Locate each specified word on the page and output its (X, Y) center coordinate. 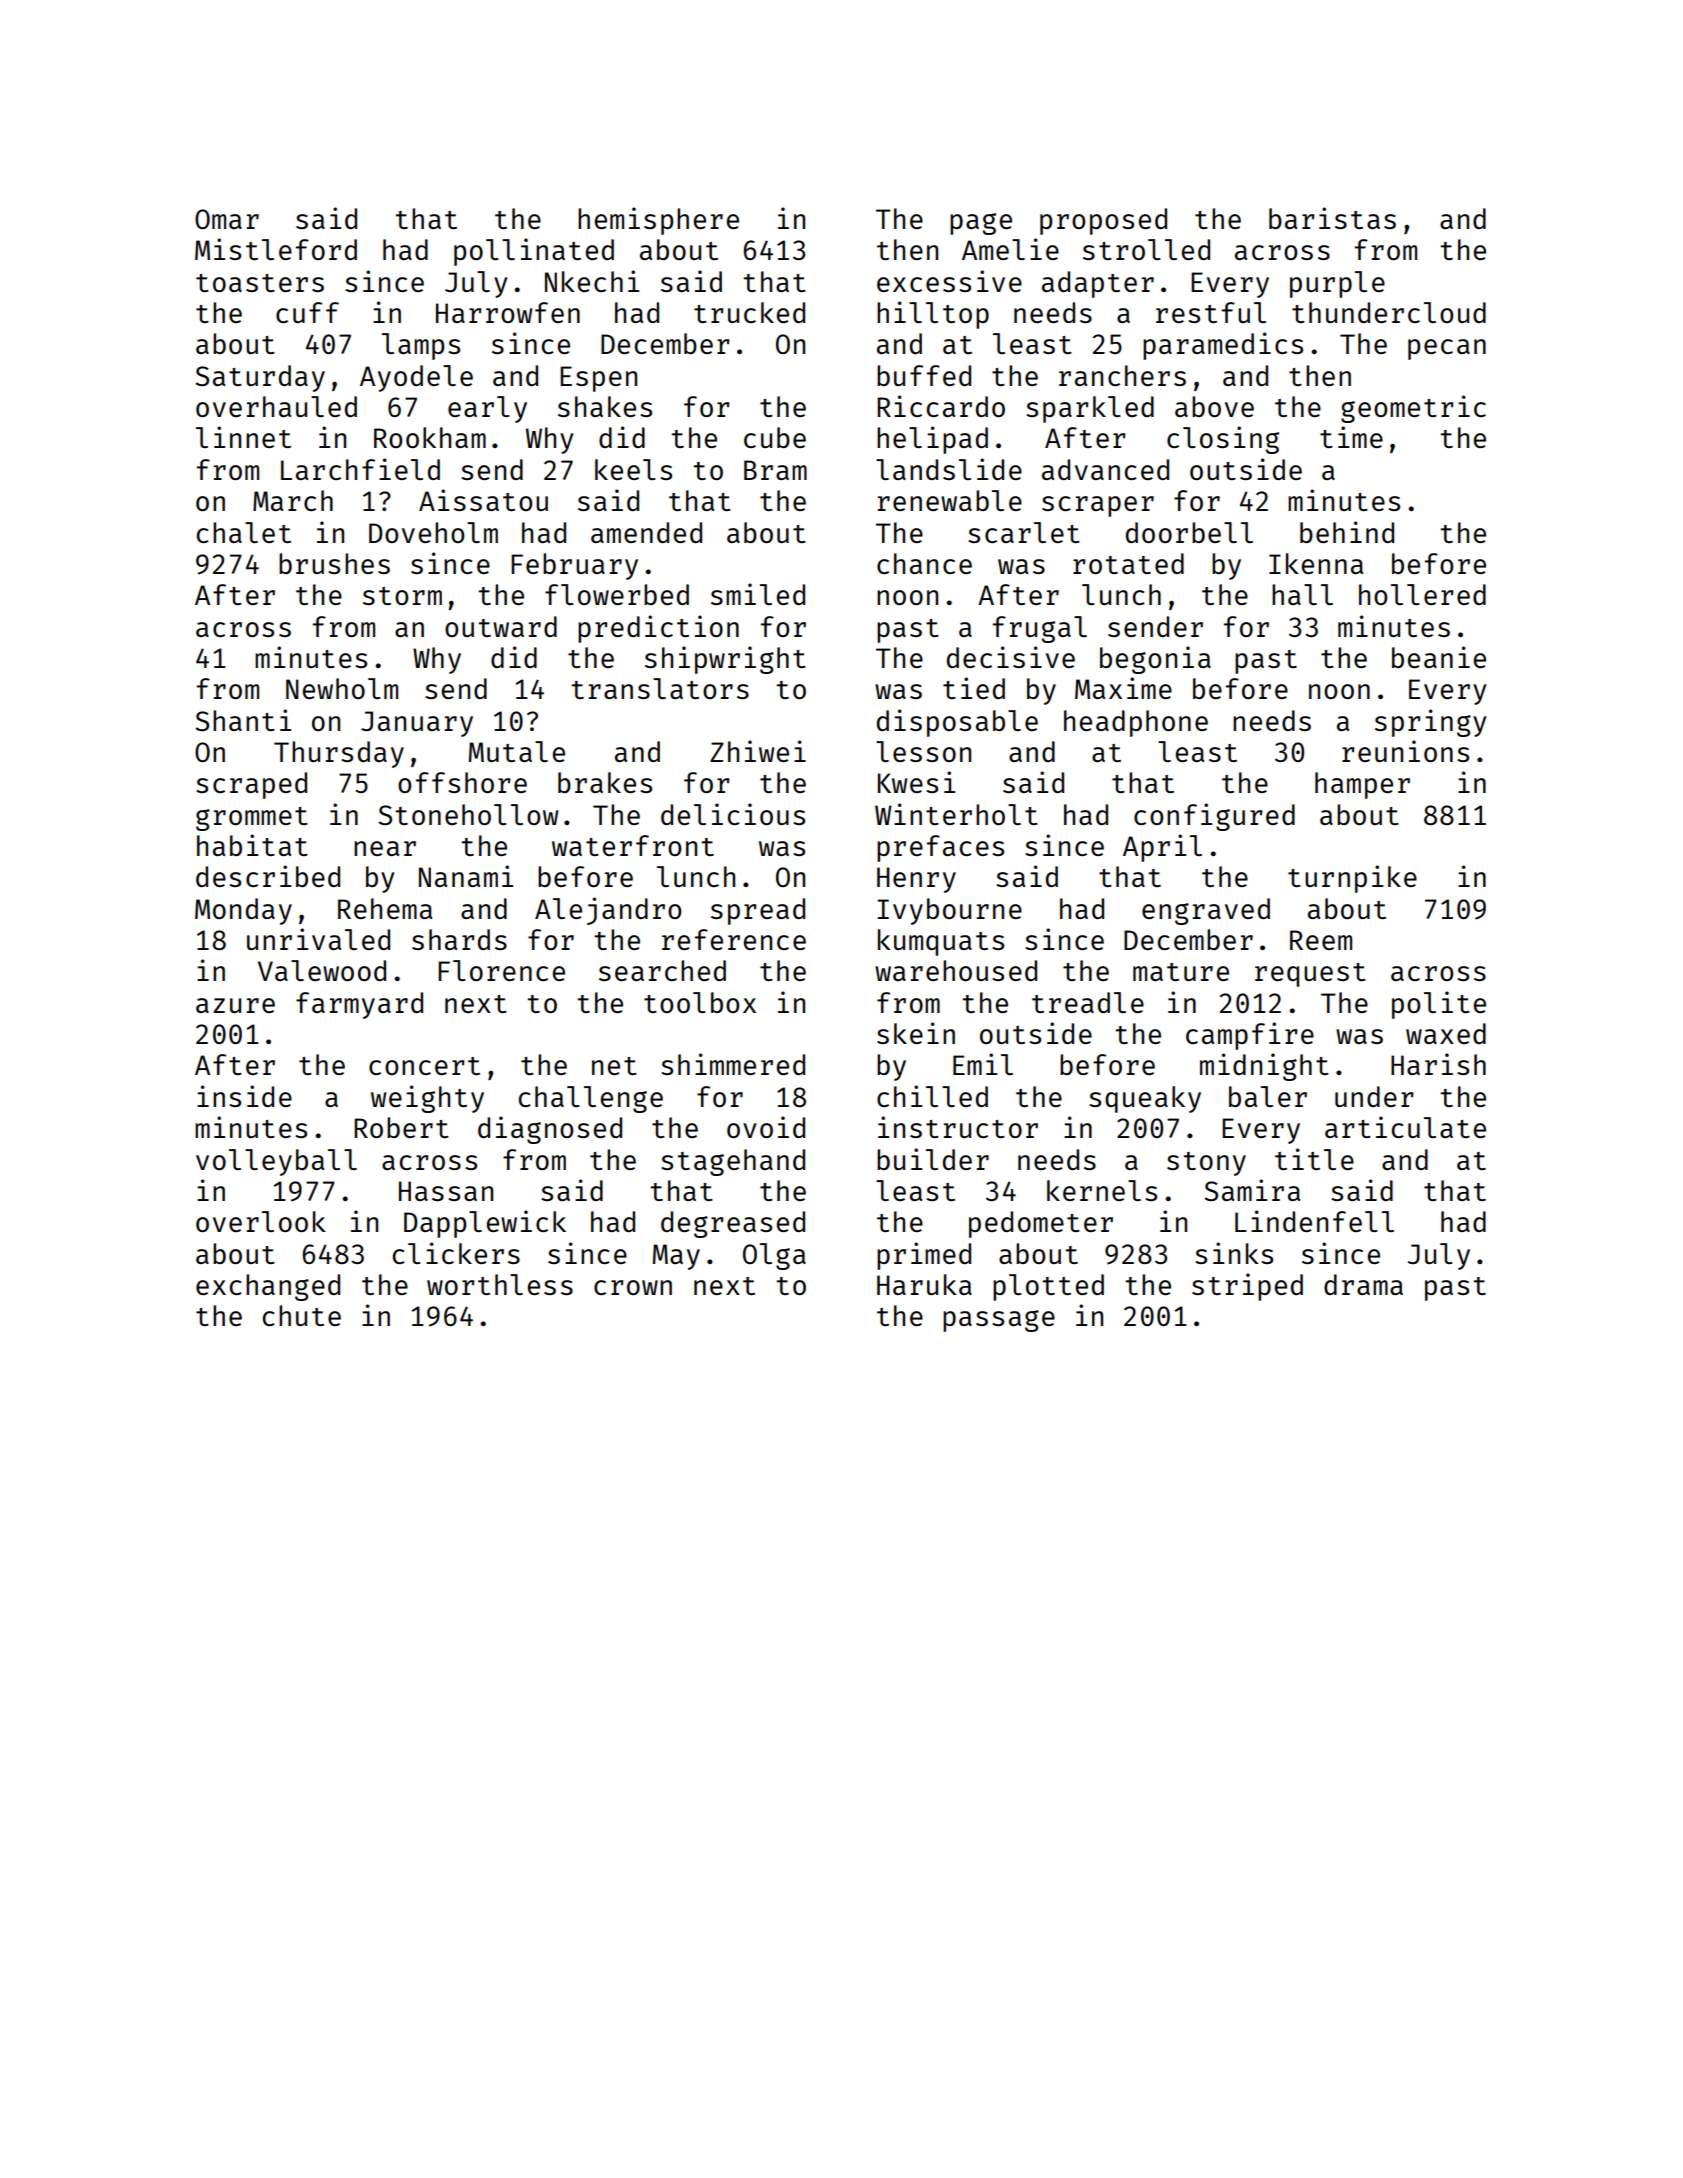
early (487, 409)
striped (1247, 1287)
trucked (749, 312)
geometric (1413, 409)
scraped (251, 785)
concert (424, 1066)
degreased (733, 1224)
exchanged (268, 1287)
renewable (950, 500)
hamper (1362, 785)
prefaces (940, 848)
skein (916, 1033)
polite (1439, 1005)
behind (1347, 532)
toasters (260, 283)
